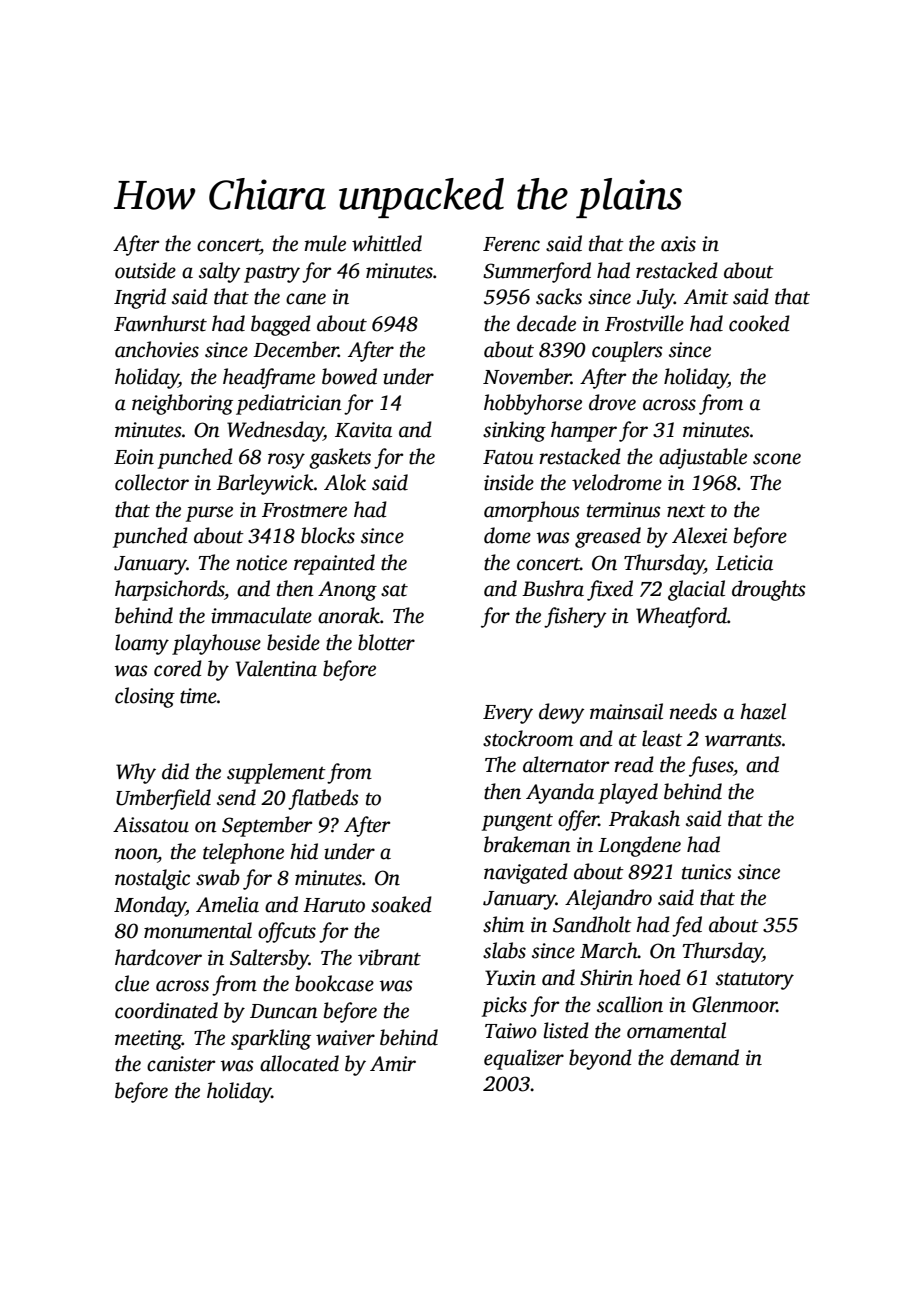  What do you see at coordinates (181, 1064) in the screenshot?
I see `canister` at bounding box center [181, 1064].
